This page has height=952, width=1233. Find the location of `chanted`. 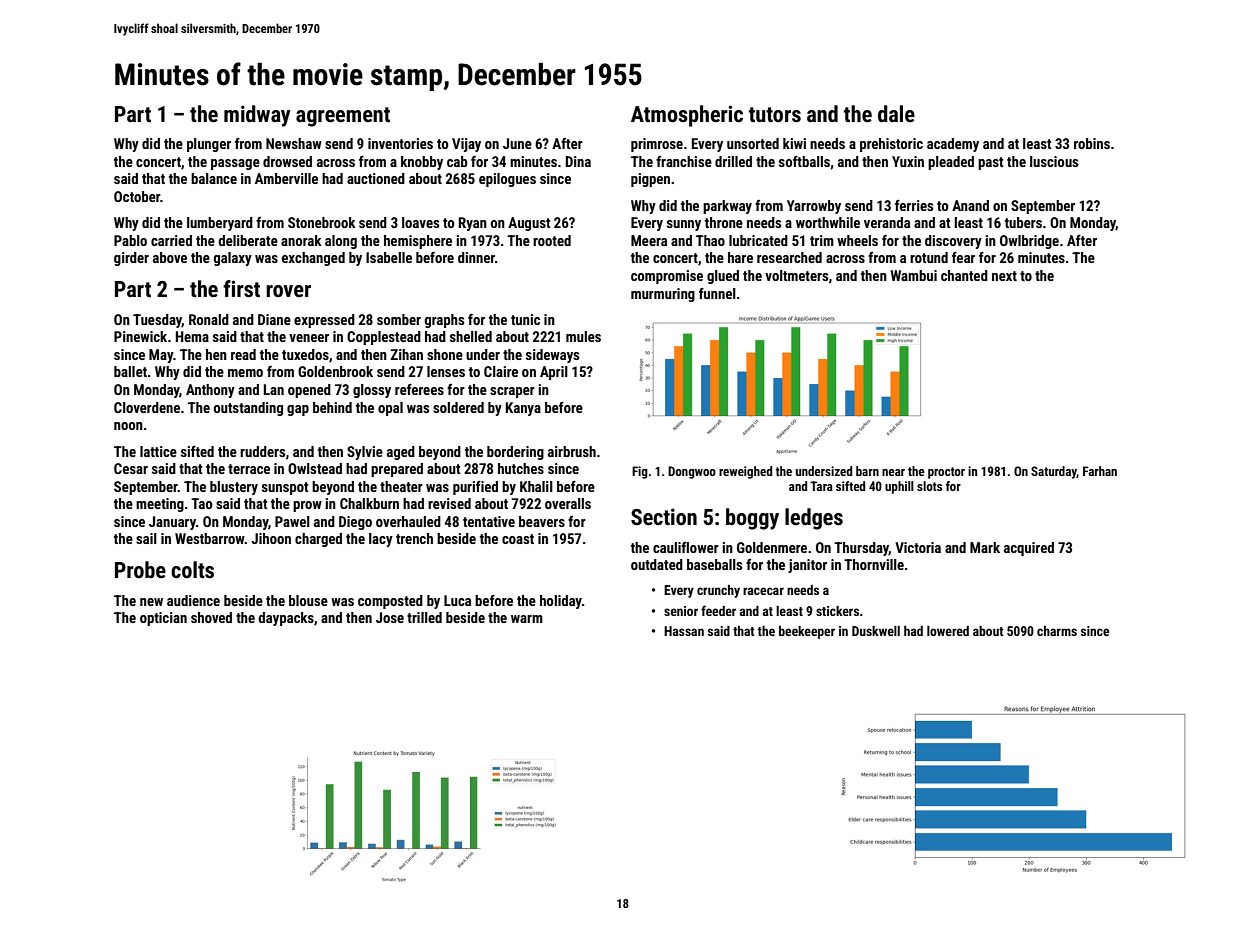

chanted is located at coordinates (964, 275).
